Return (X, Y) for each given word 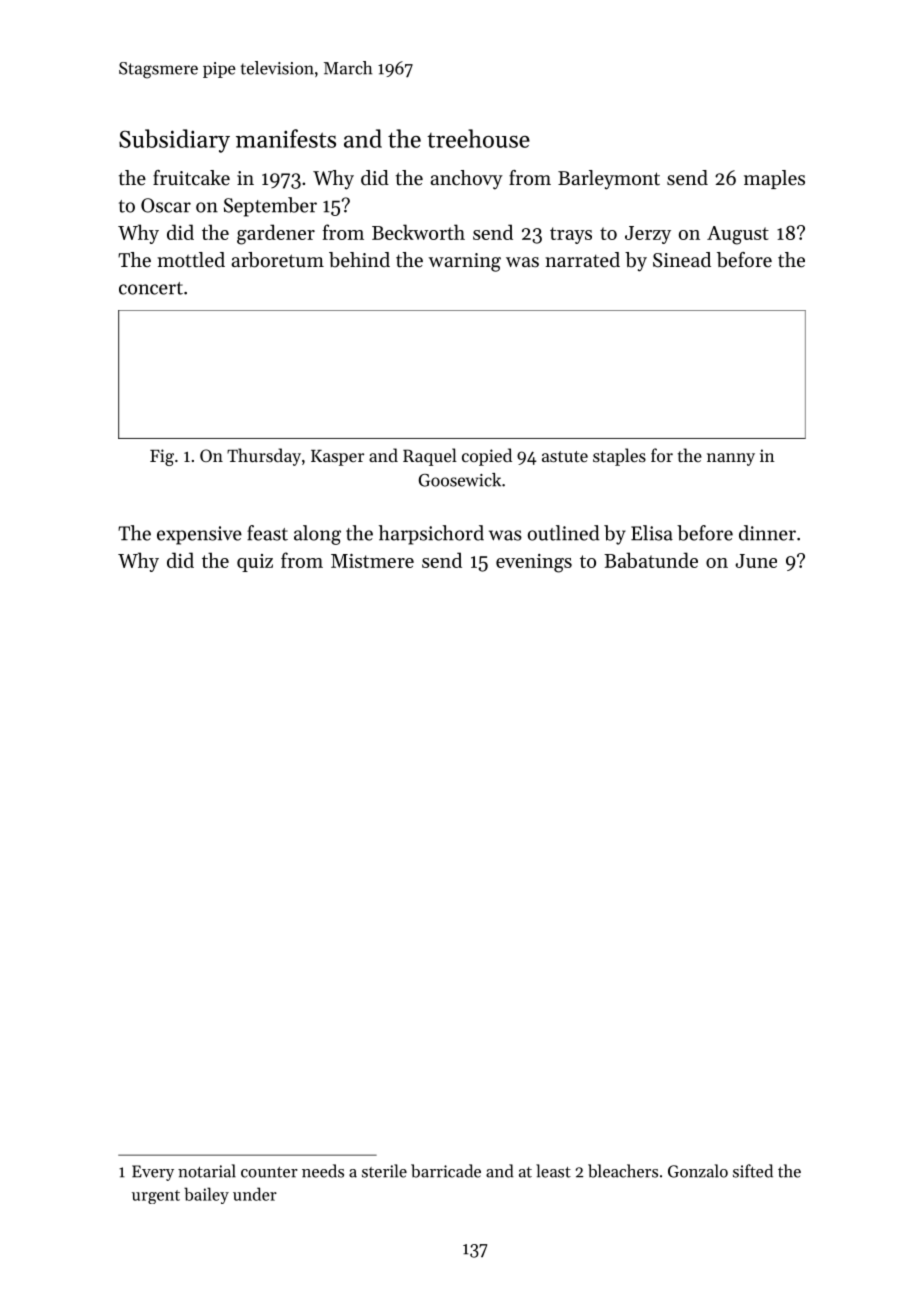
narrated (582, 260)
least (553, 1171)
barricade (446, 1171)
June (756, 561)
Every (153, 1173)
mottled (191, 260)
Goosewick (460, 480)
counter (269, 1172)
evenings (534, 563)
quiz (255, 563)
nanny (731, 459)
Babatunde (651, 560)
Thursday (264, 457)
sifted (753, 1171)
